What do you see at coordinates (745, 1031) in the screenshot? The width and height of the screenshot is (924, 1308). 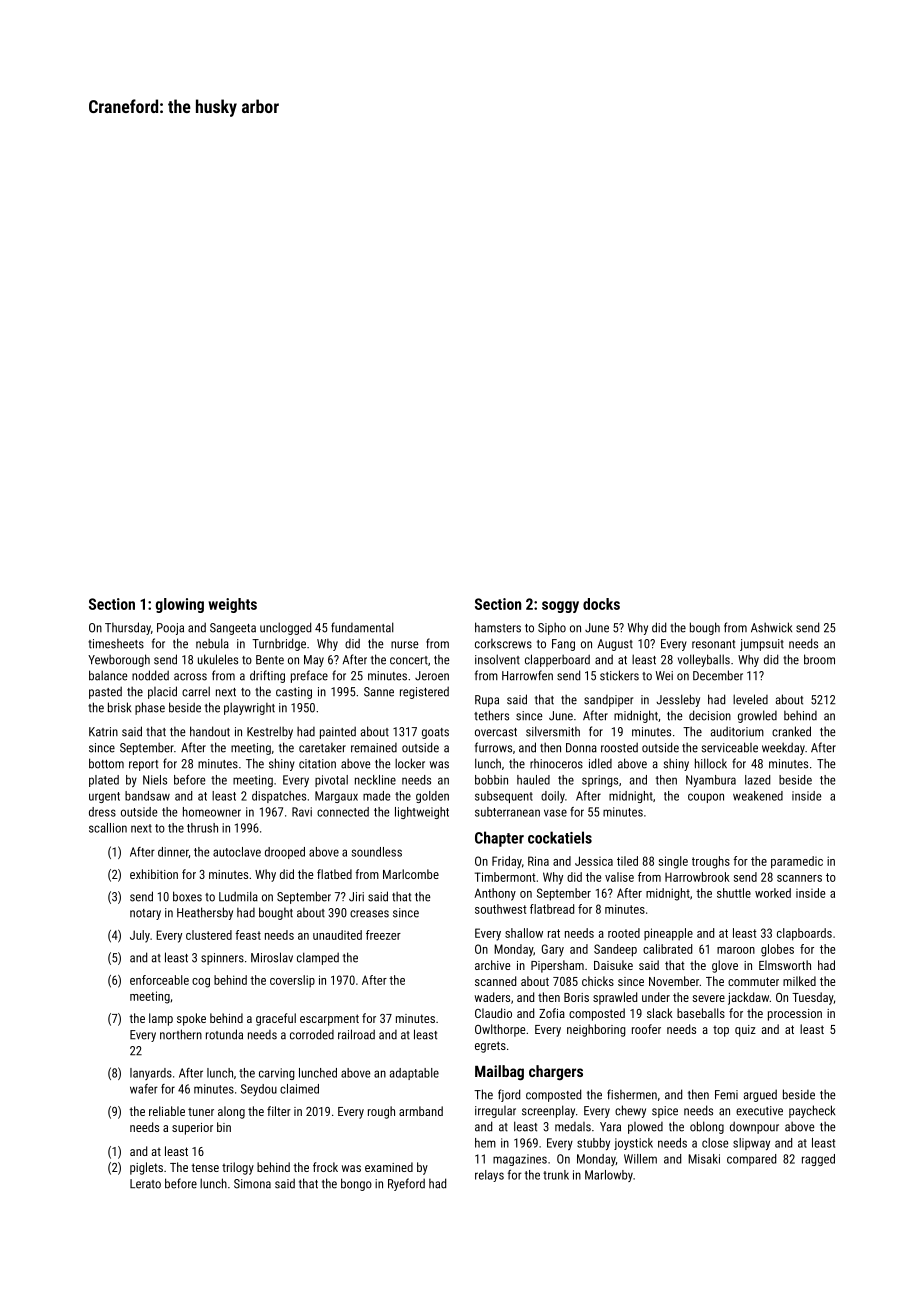 I see `quiz` at bounding box center [745, 1031].
